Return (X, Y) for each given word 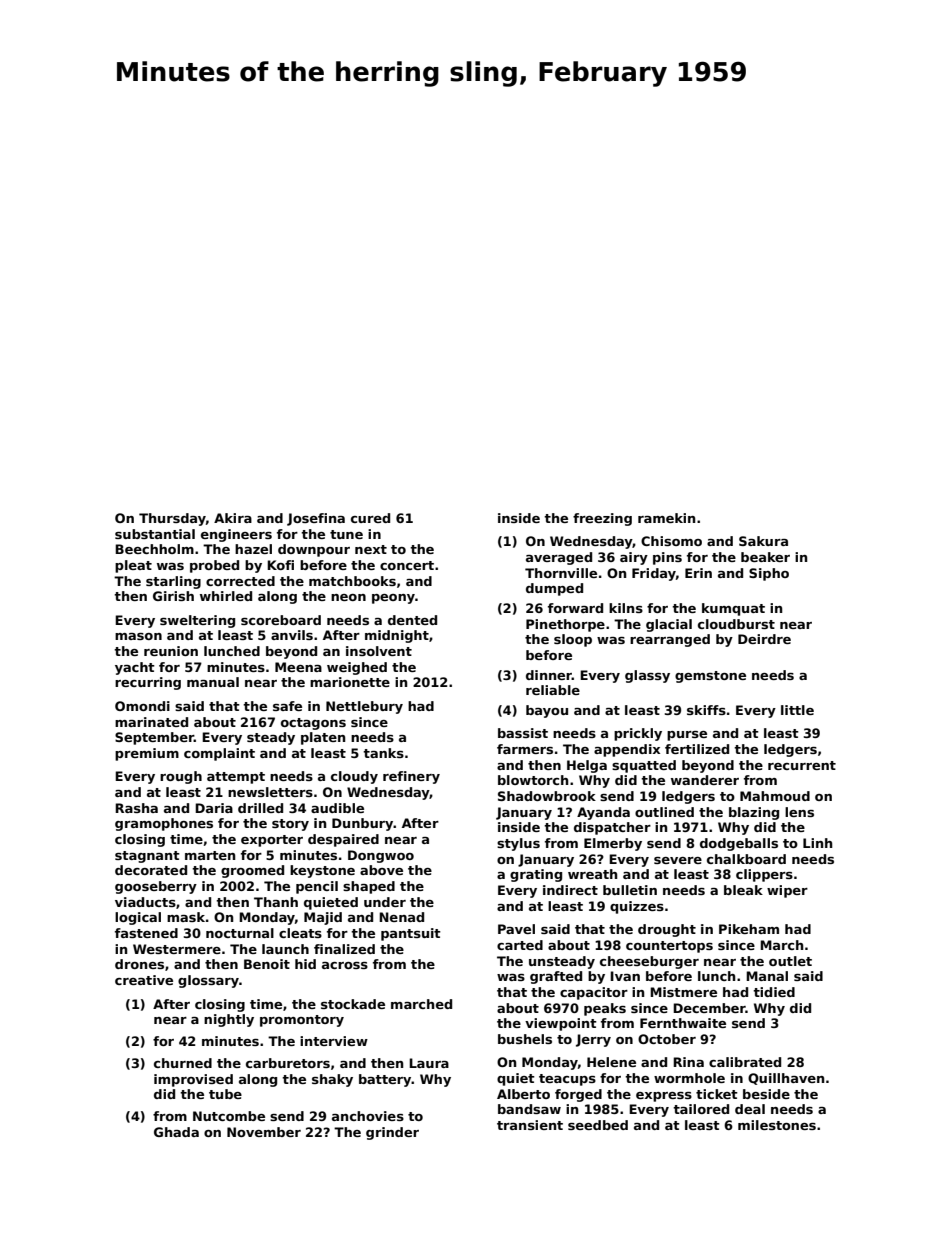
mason (138, 636)
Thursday (172, 519)
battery (385, 1080)
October (667, 1039)
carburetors (288, 1063)
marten (210, 855)
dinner (549, 675)
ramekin (666, 518)
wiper (787, 891)
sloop (573, 640)
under (385, 902)
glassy (647, 676)
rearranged (670, 640)
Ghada (176, 1132)
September (154, 738)
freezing (602, 519)
